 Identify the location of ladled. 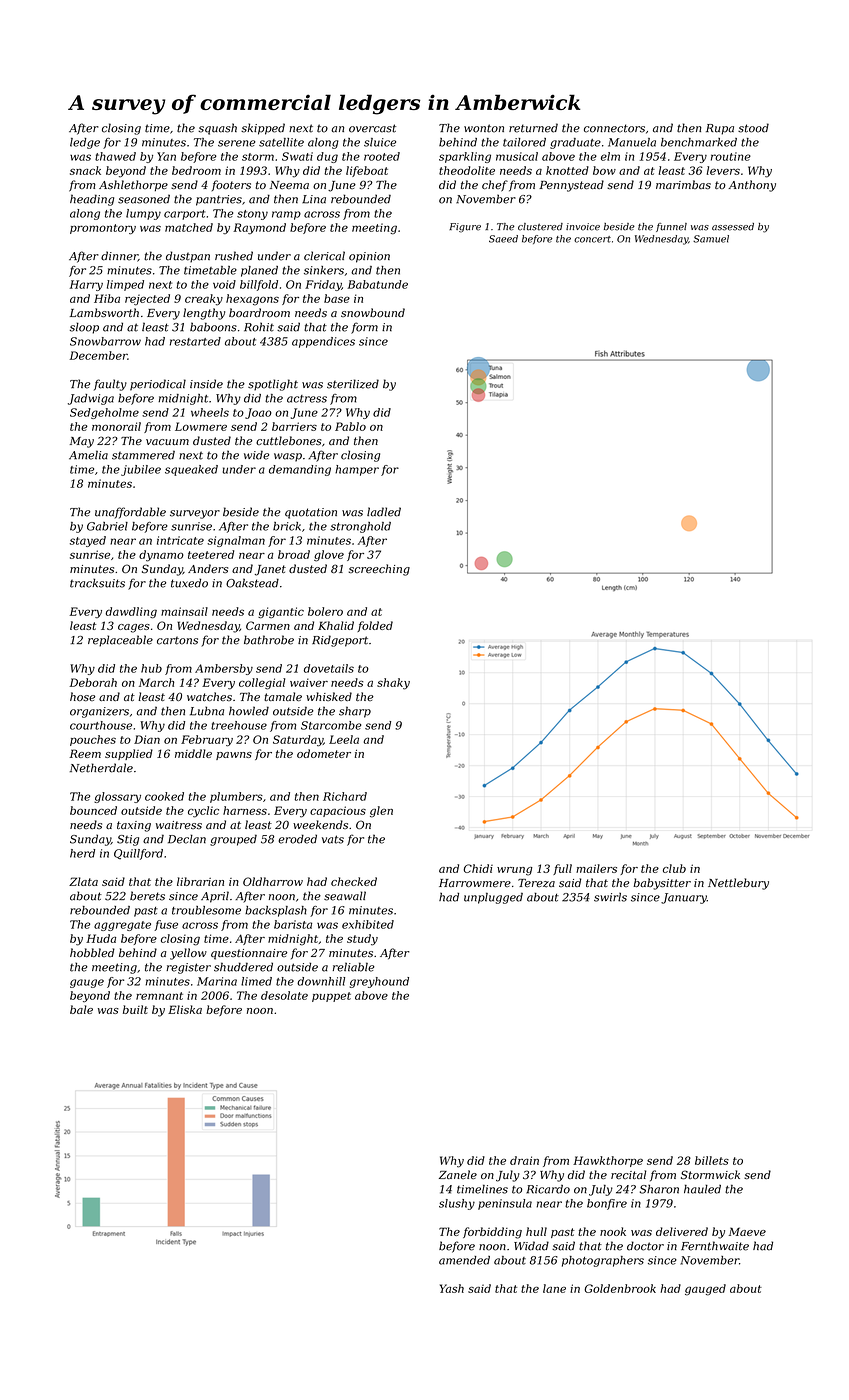
(384, 512).
